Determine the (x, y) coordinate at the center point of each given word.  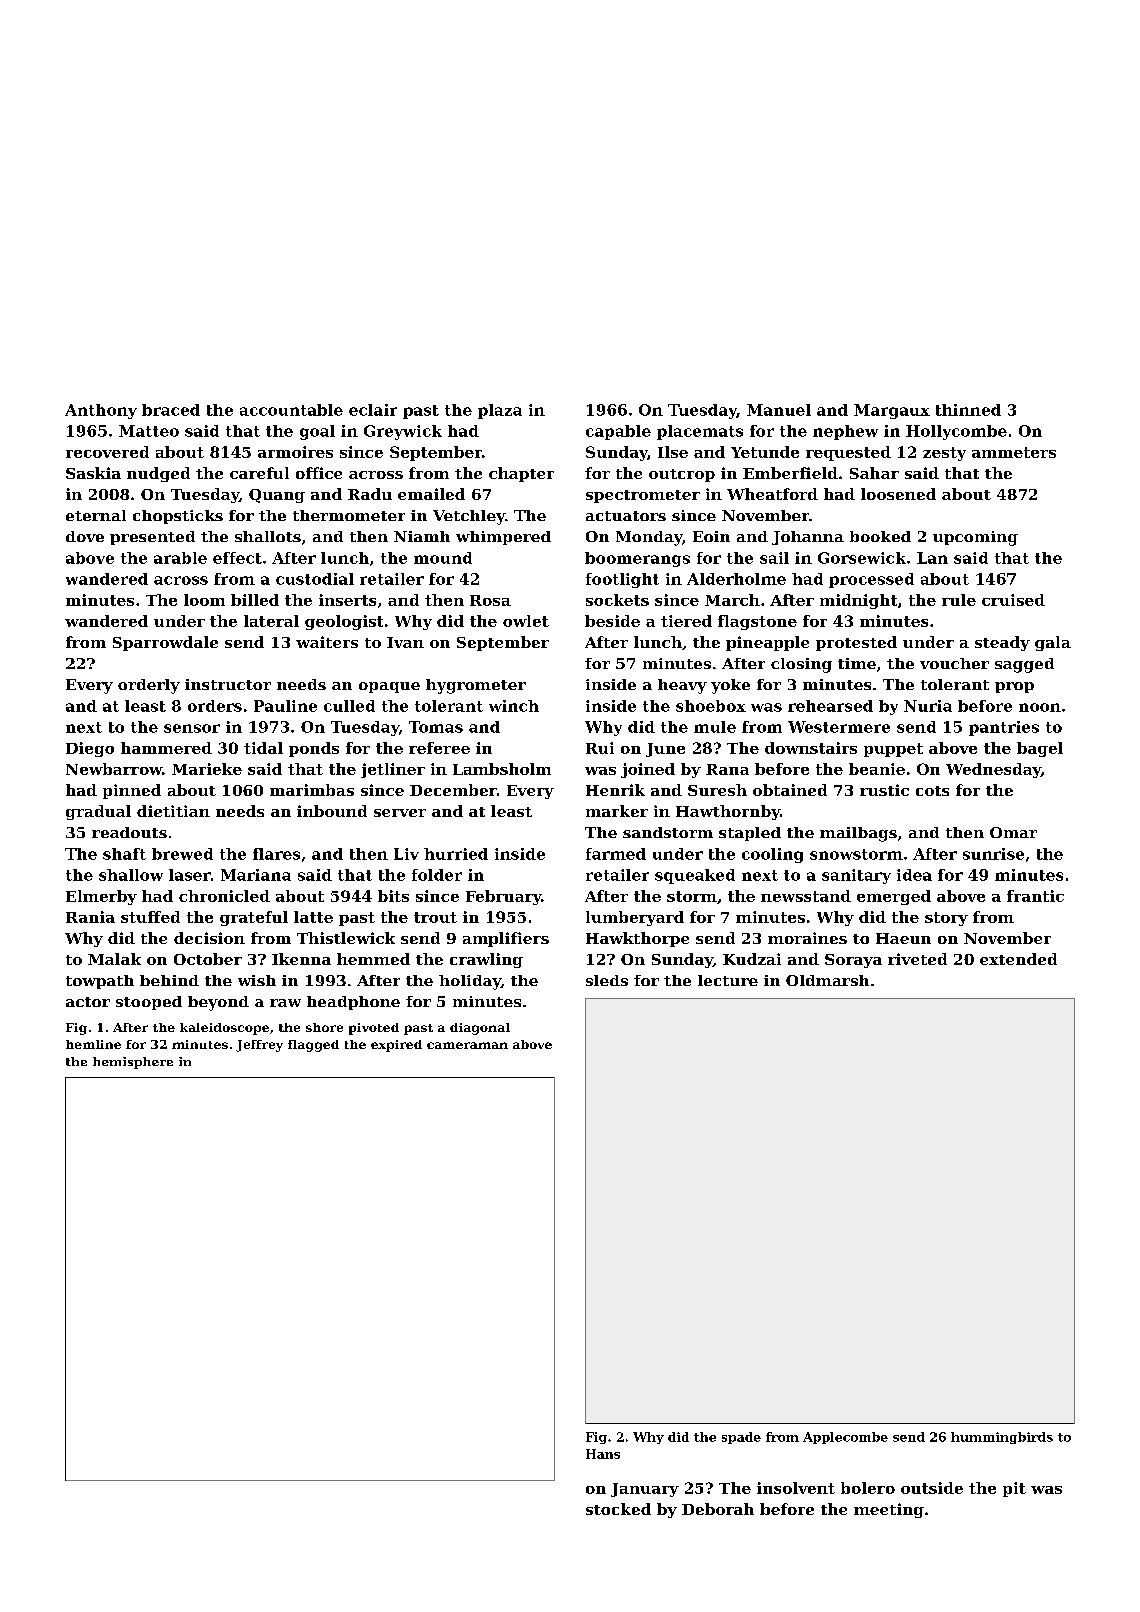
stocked (618, 1509)
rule (959, 600)
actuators (626, 516)
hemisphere (133, 1063)
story (946, 919)
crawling (486, 960)
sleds (607, 980)
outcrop (682, 475)
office (319, 473)
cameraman (467, 1045)
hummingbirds (1002, 1438)
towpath (100, 982)
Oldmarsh (827, 980)
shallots (268, 536)
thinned (968, 410)
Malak (114, 959)
